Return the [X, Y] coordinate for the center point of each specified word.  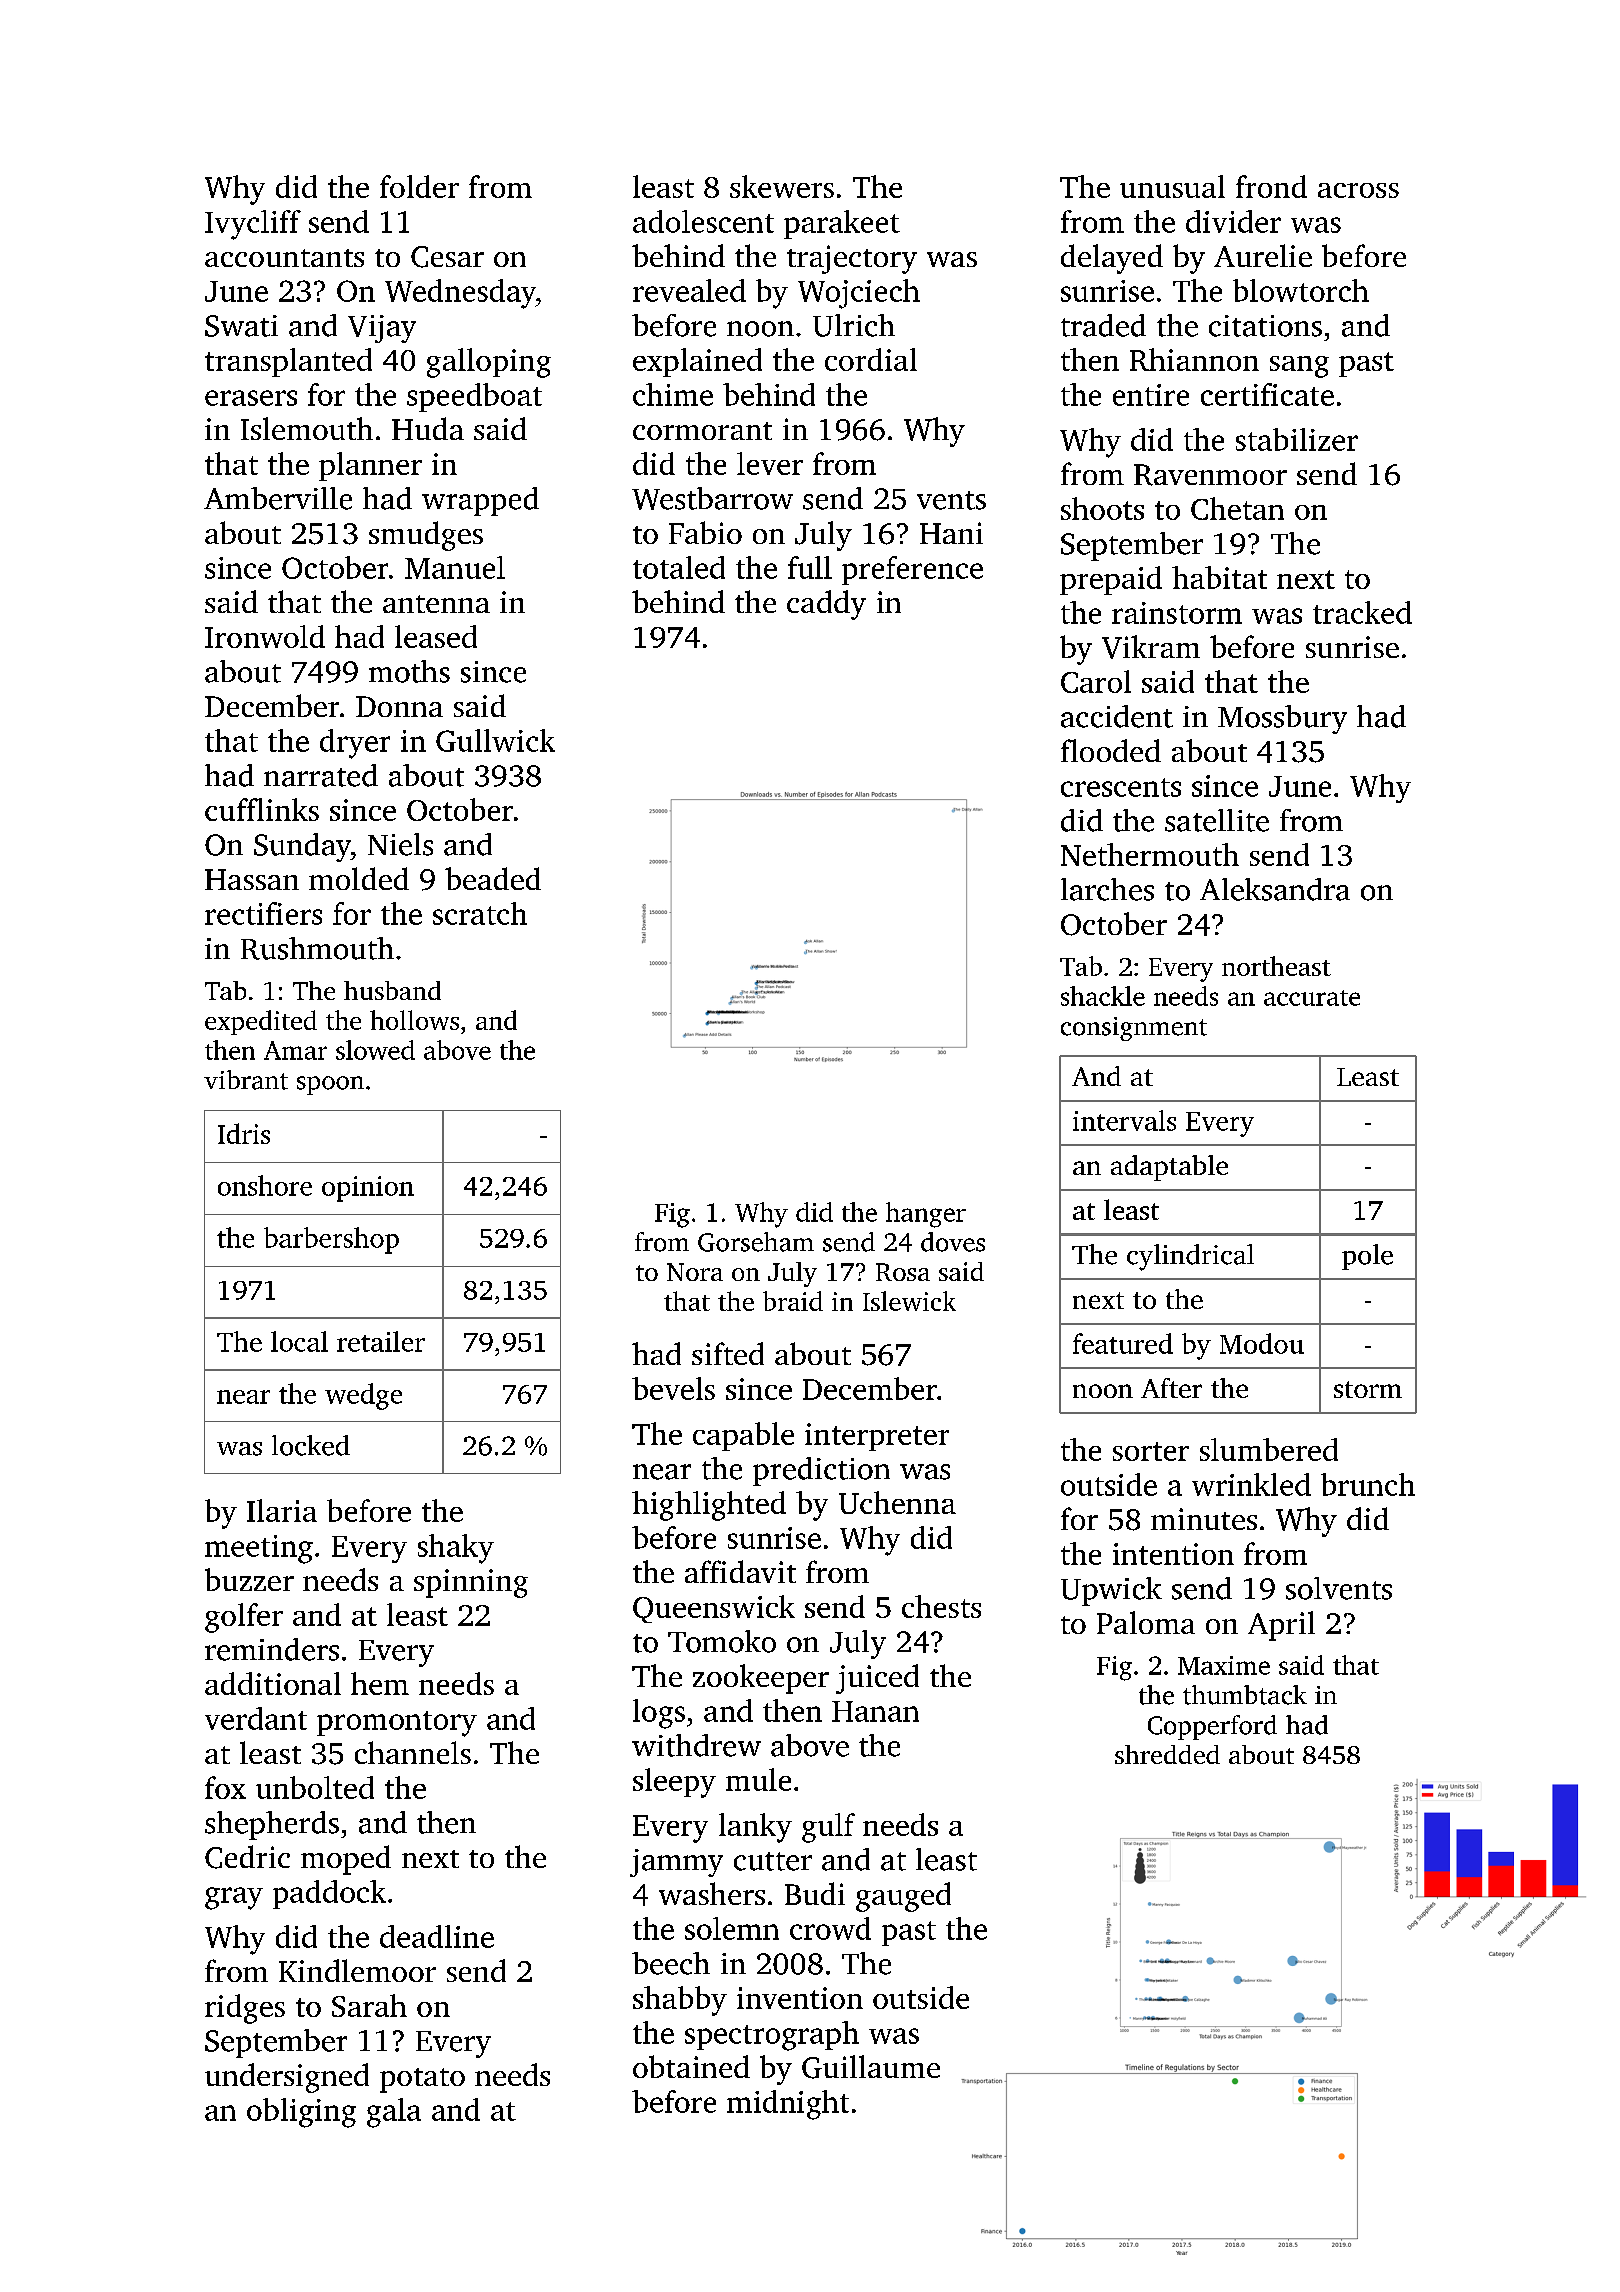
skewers [782, 186]
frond [1271, 186]
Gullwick [495, 740]
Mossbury [1282, 719]
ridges [245, 2009]
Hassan [252, 879]
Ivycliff [253, 225]
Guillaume [871, 2067]
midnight [788, 2105]
